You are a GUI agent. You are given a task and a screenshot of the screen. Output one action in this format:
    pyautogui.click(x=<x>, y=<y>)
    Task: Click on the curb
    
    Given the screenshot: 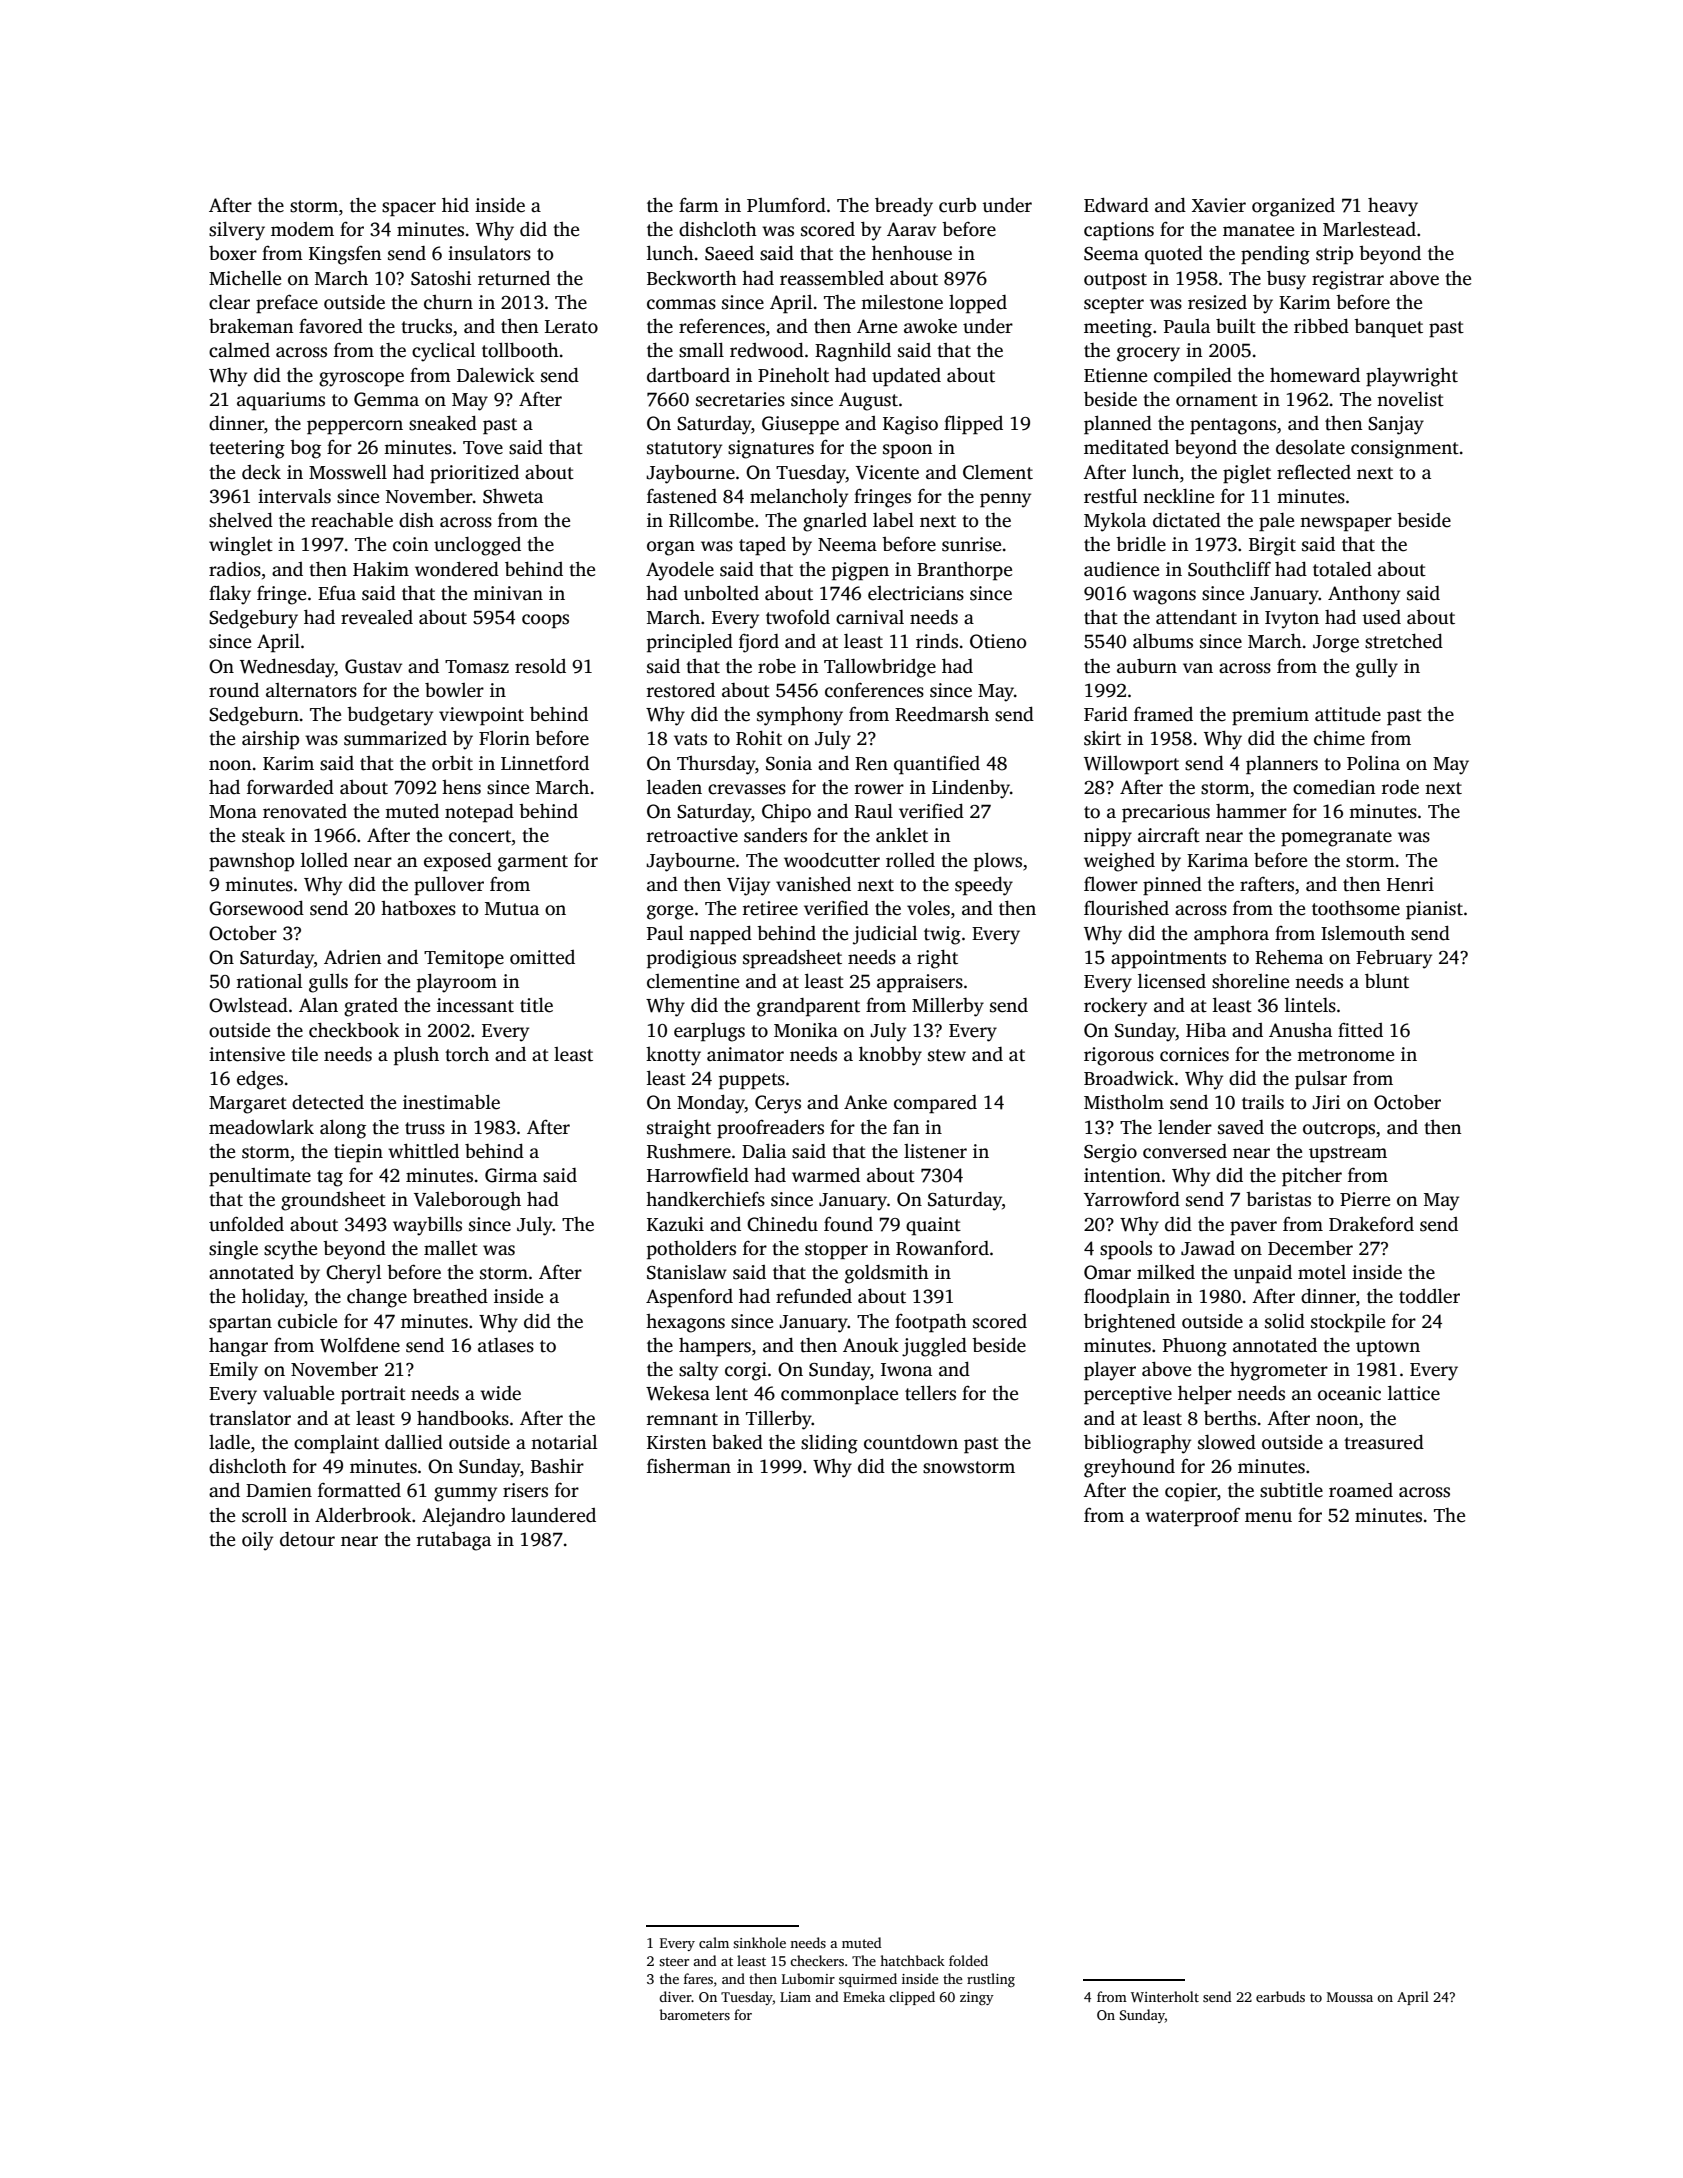 What is the action you would take?
    pyautogui.click(x=957, y=205)
